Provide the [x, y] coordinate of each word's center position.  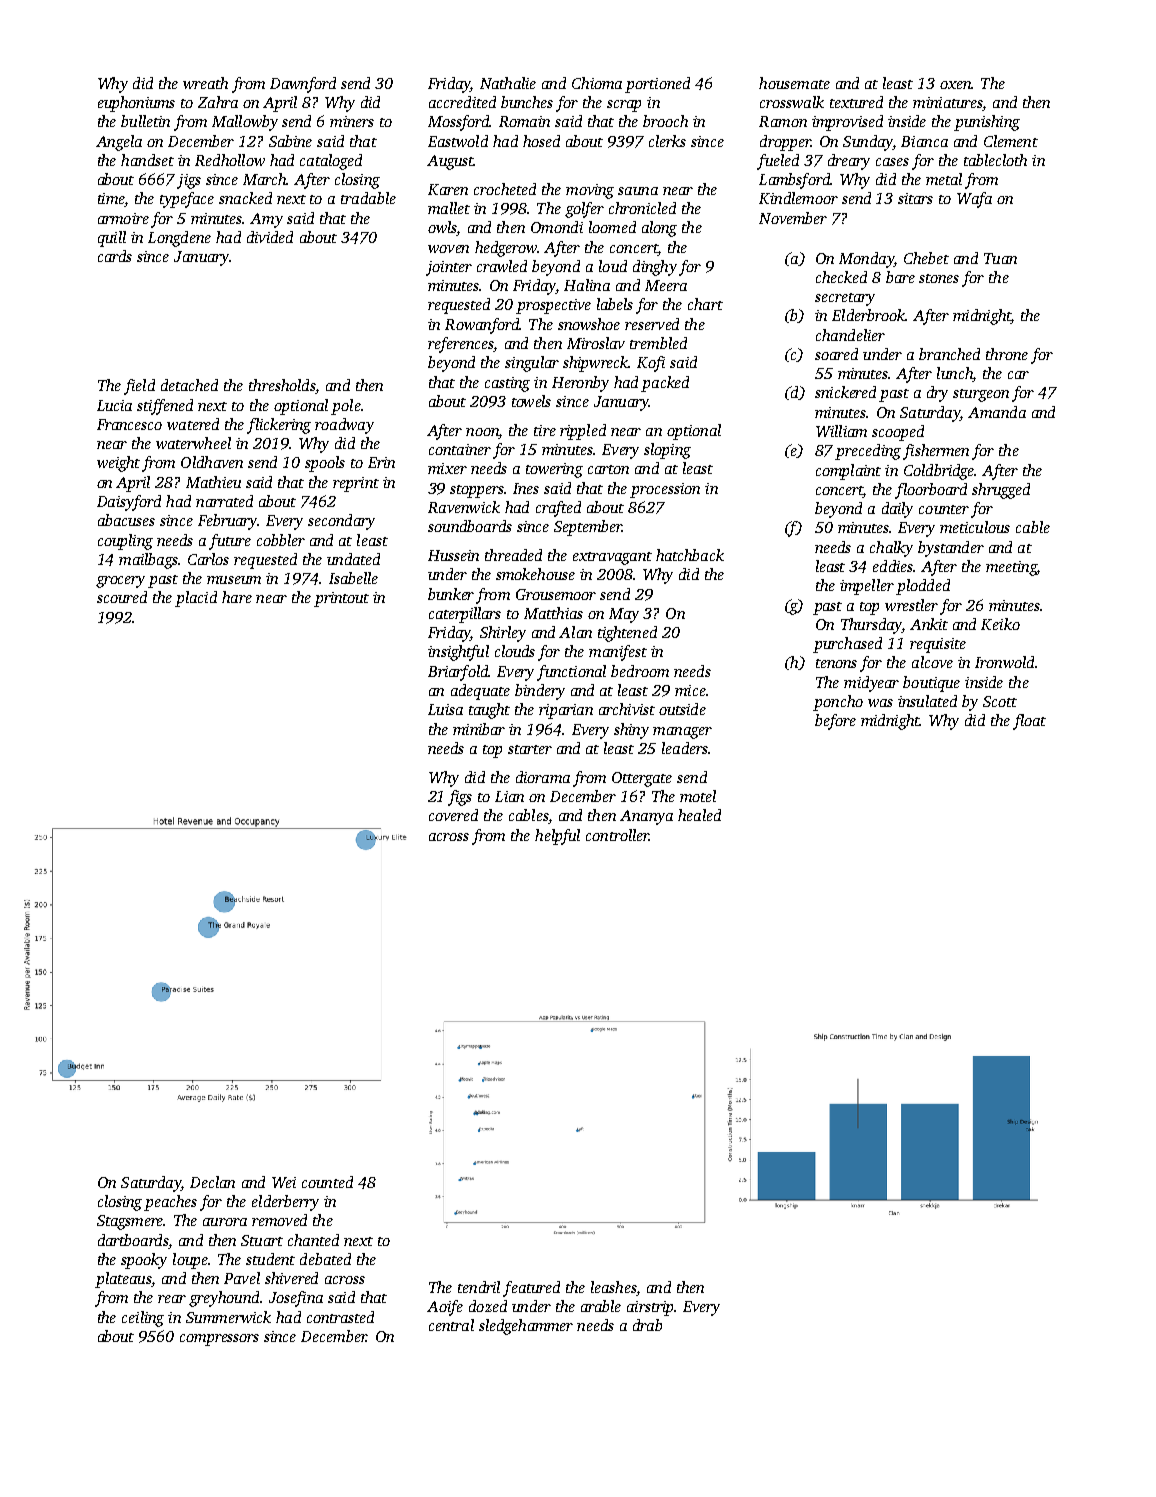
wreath [205, 83]
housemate [794, 83]
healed [699, 815]
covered [453, 815]
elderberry [285, 1203]
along [659, 229]
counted [327, 1182]
